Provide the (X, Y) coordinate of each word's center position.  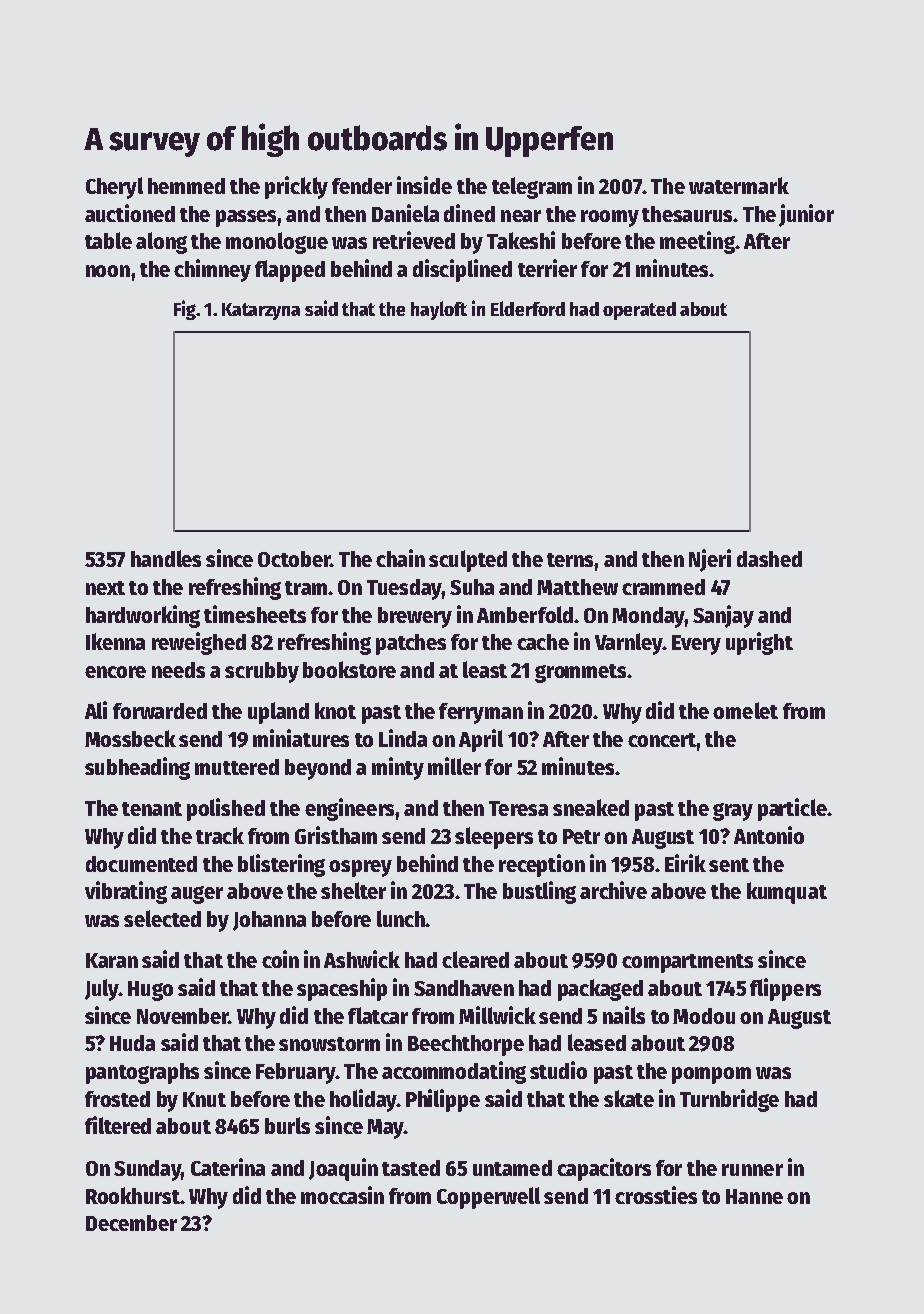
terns (571, 560)
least (485, 669)
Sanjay (723, 616)
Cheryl (114, 188)
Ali (96, 710)
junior (806, 215)
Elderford (528, 308)
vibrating (126, 892)
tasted (411, 1168)
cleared (475, 959)
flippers (785, 989)
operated (639, 311)
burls (287, 1125)
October (294, 559)
